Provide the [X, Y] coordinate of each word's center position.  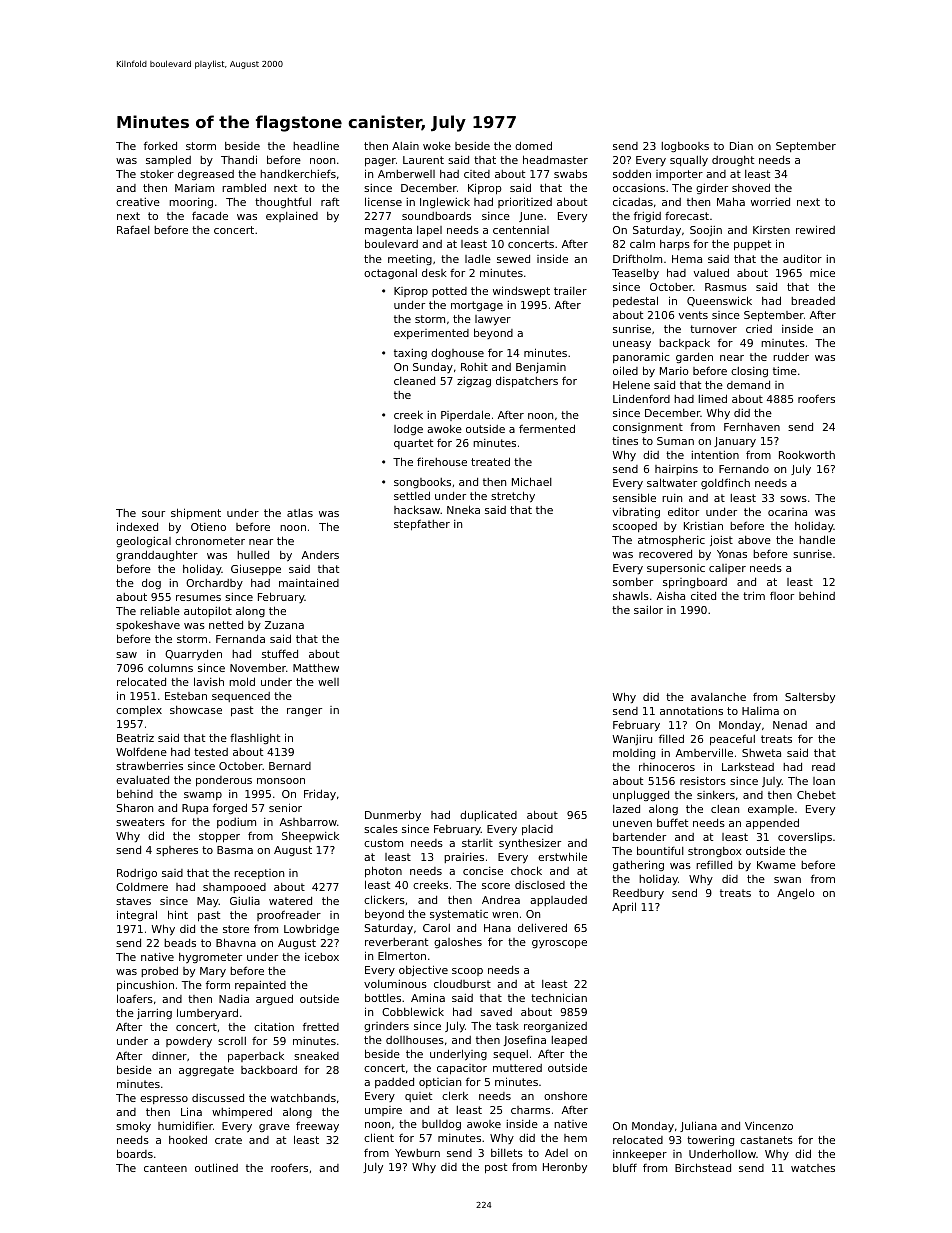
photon [383, 872]
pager [380, 162]
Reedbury [638, 894]
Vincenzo [769, 1125]
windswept [521, 292]
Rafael [133, 229]
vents [693, 315]
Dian [741, 145]
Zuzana [284, 625]
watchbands [303, 1097]
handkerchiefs [298, 173]
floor [782, 596]
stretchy [513, 497]
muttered [517, 1068]
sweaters [140, 822]
